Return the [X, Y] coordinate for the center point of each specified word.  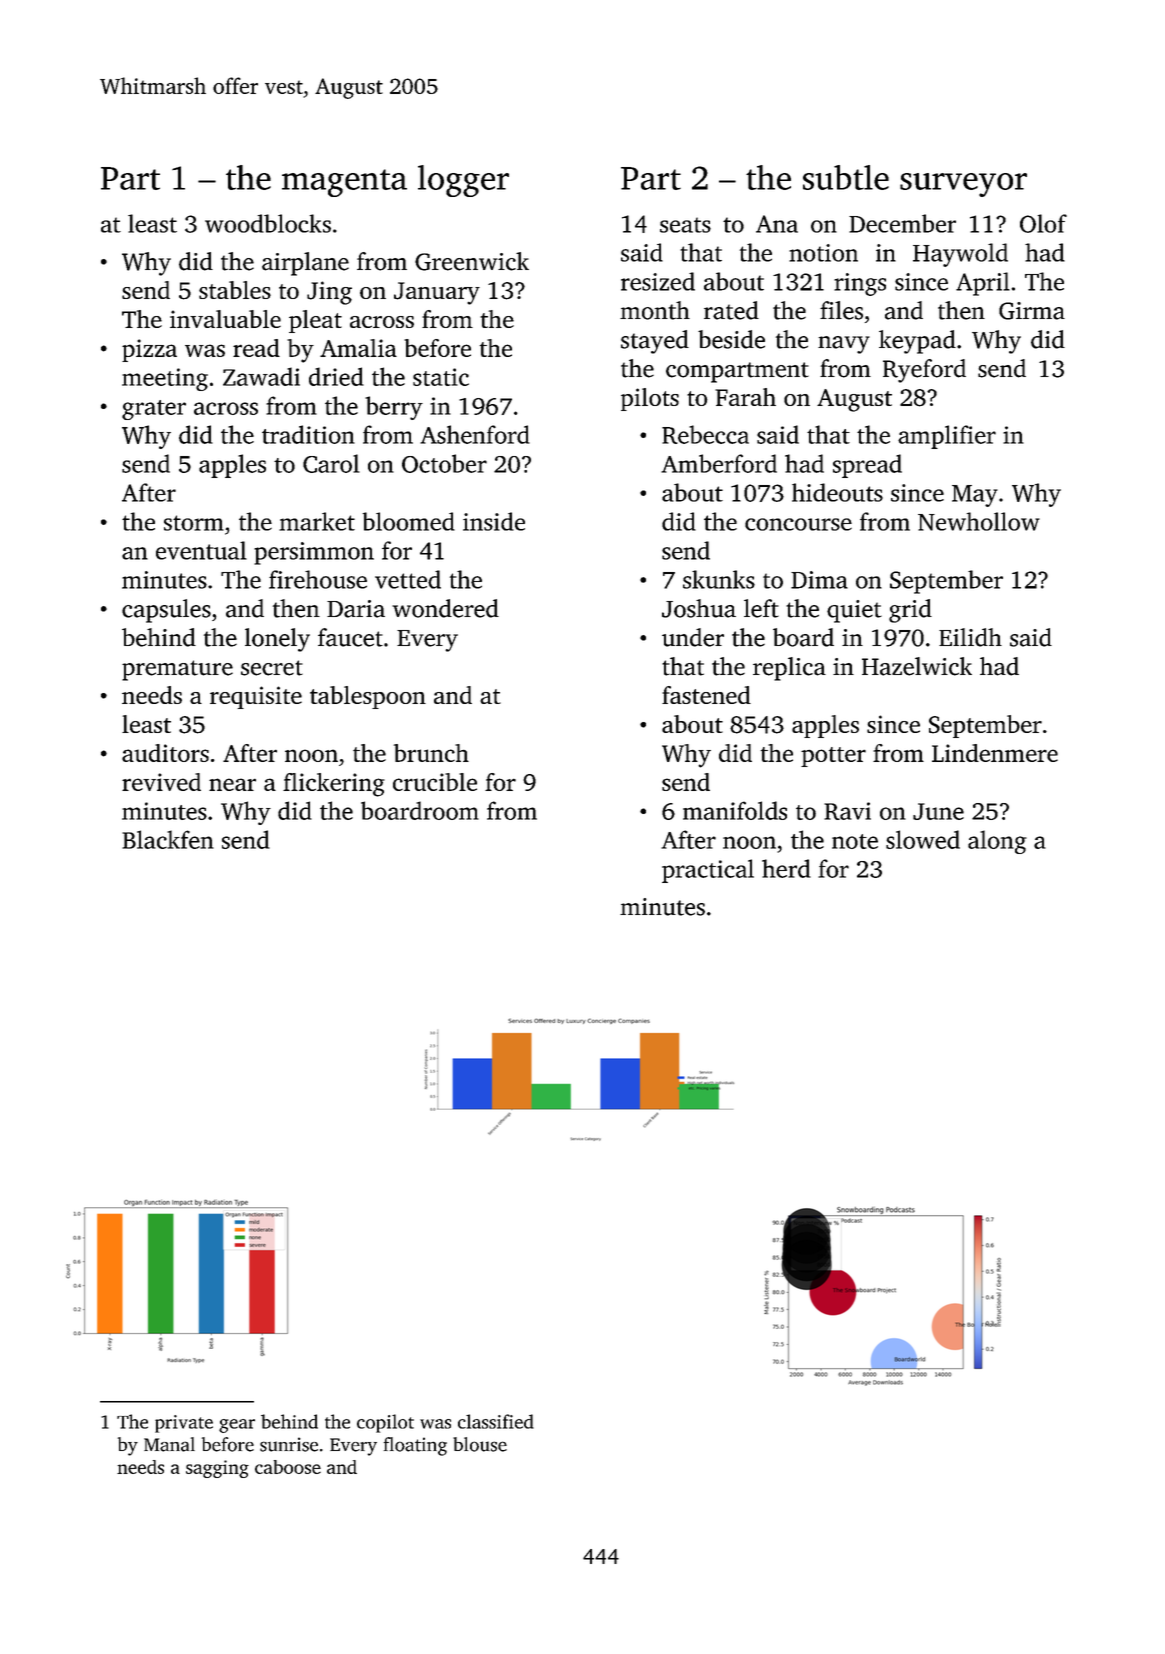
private [184, 1424]
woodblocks [268, 223]
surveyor [963, 185]
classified [496, 1421]
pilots [650, 399]
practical [708, 871]
